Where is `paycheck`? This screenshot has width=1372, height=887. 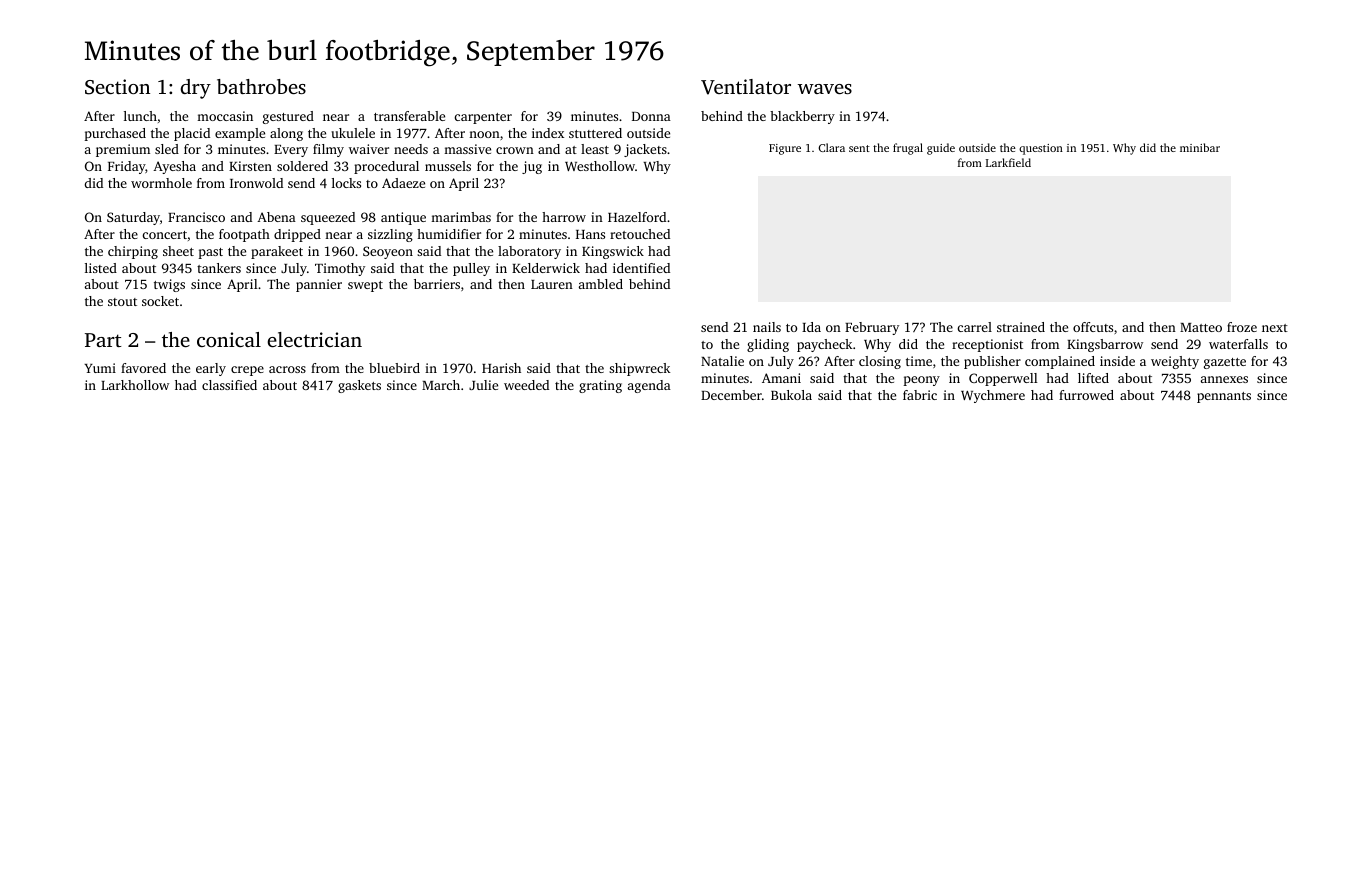 paycheck is located at coordinates (824, 345).
